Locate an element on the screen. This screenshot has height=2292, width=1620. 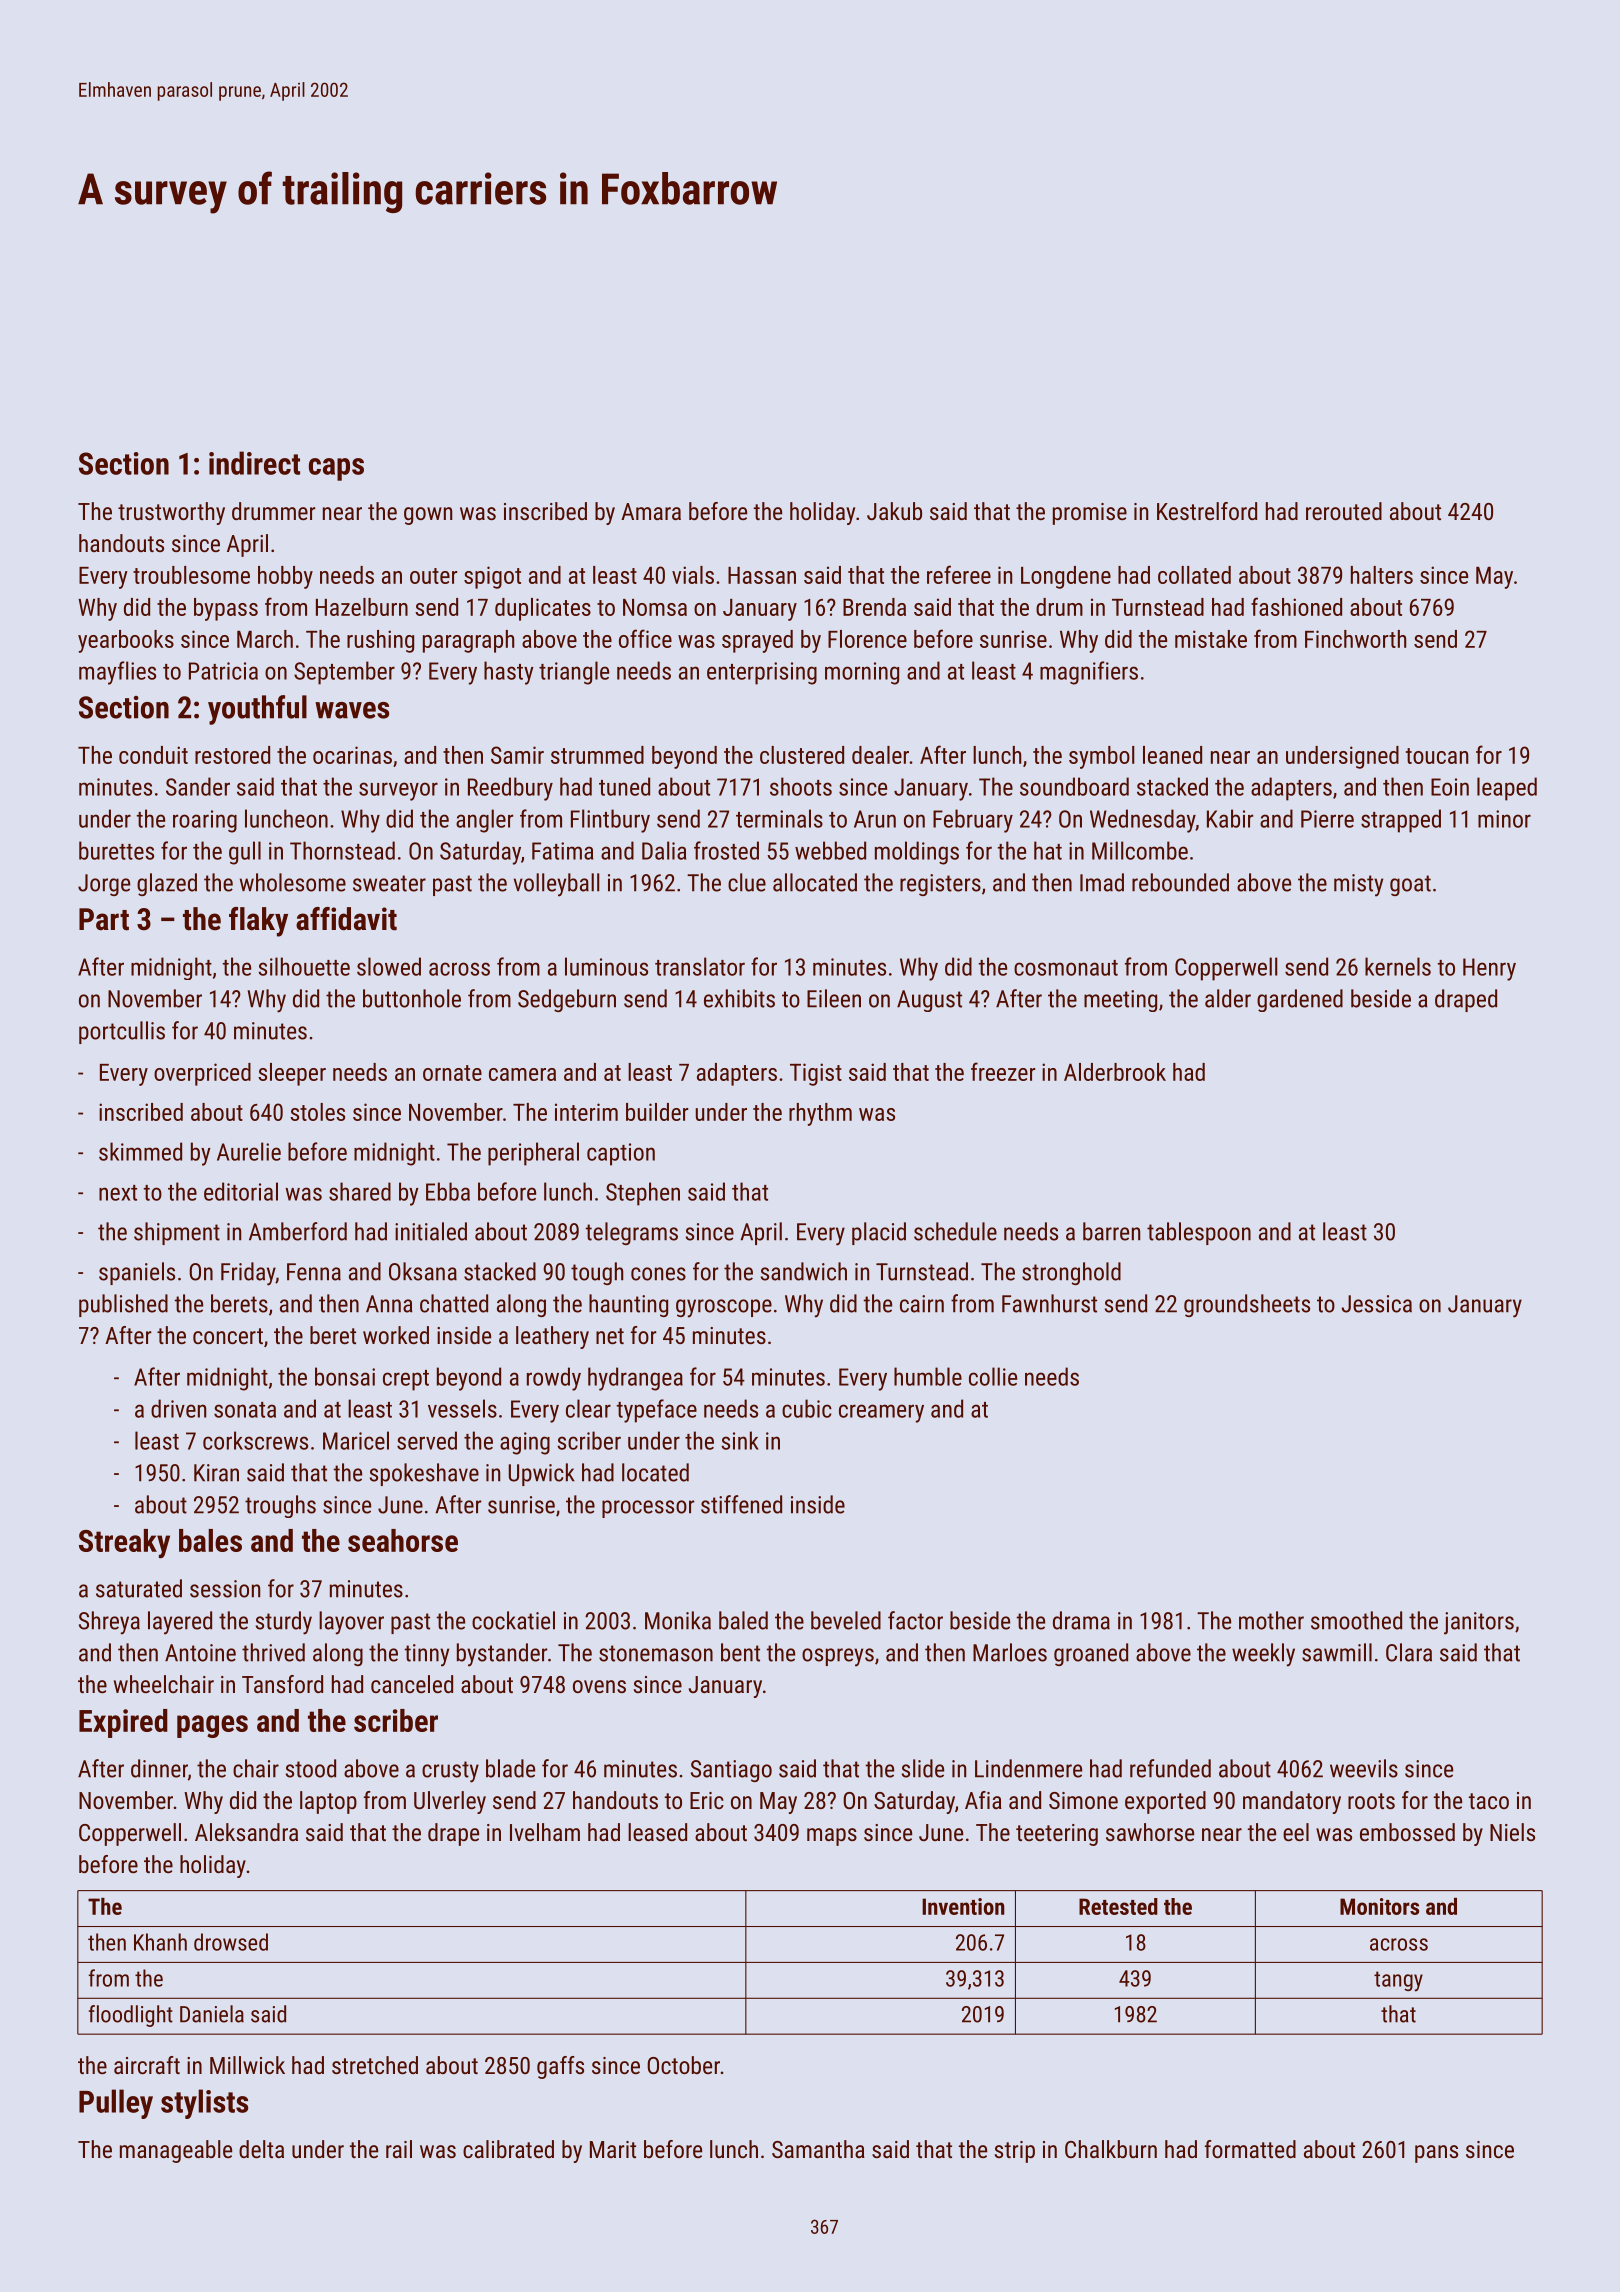
stoles is located at coordinates (317, 1112).
